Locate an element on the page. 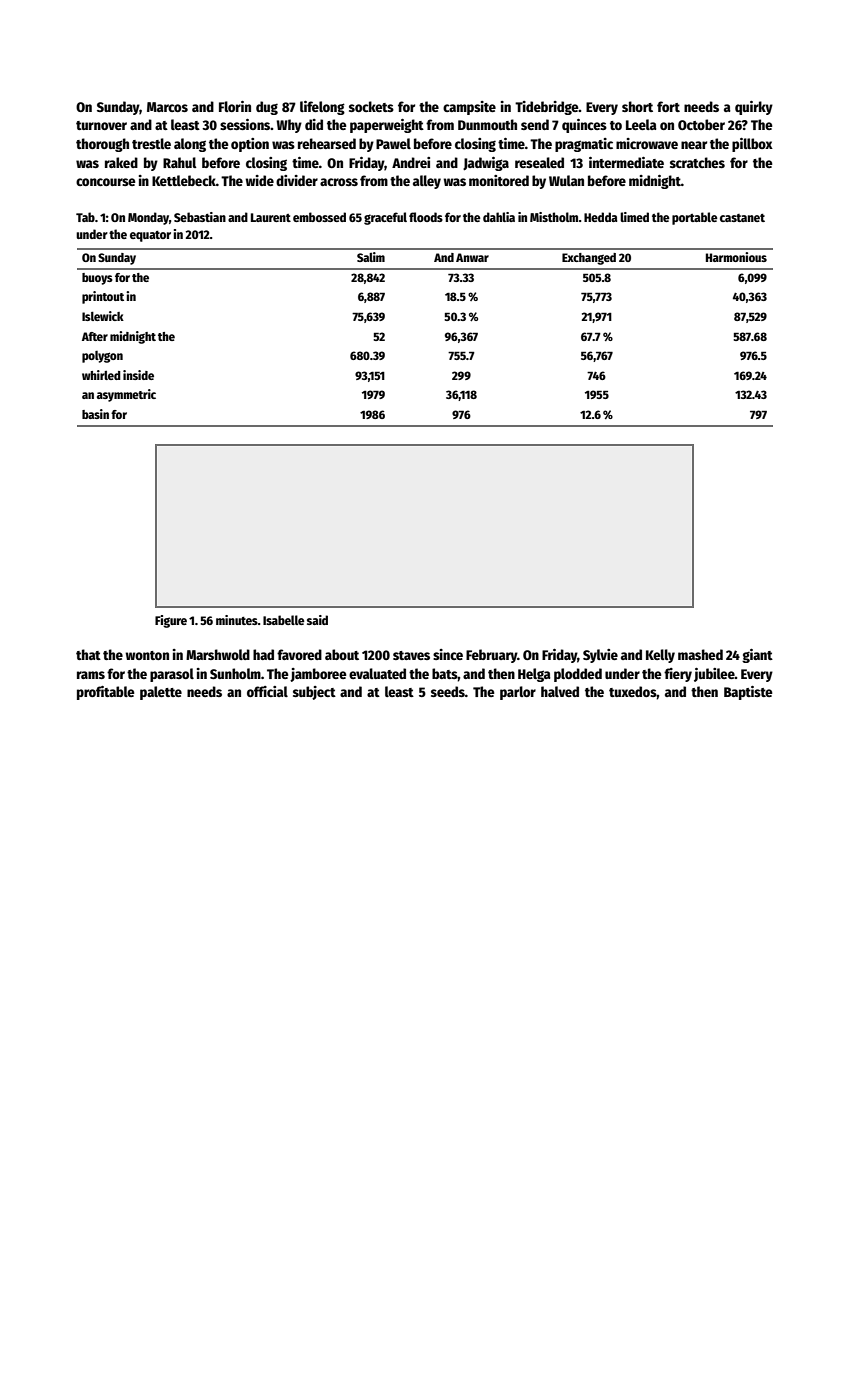  Andrei is located at coordinates (411, 162).
